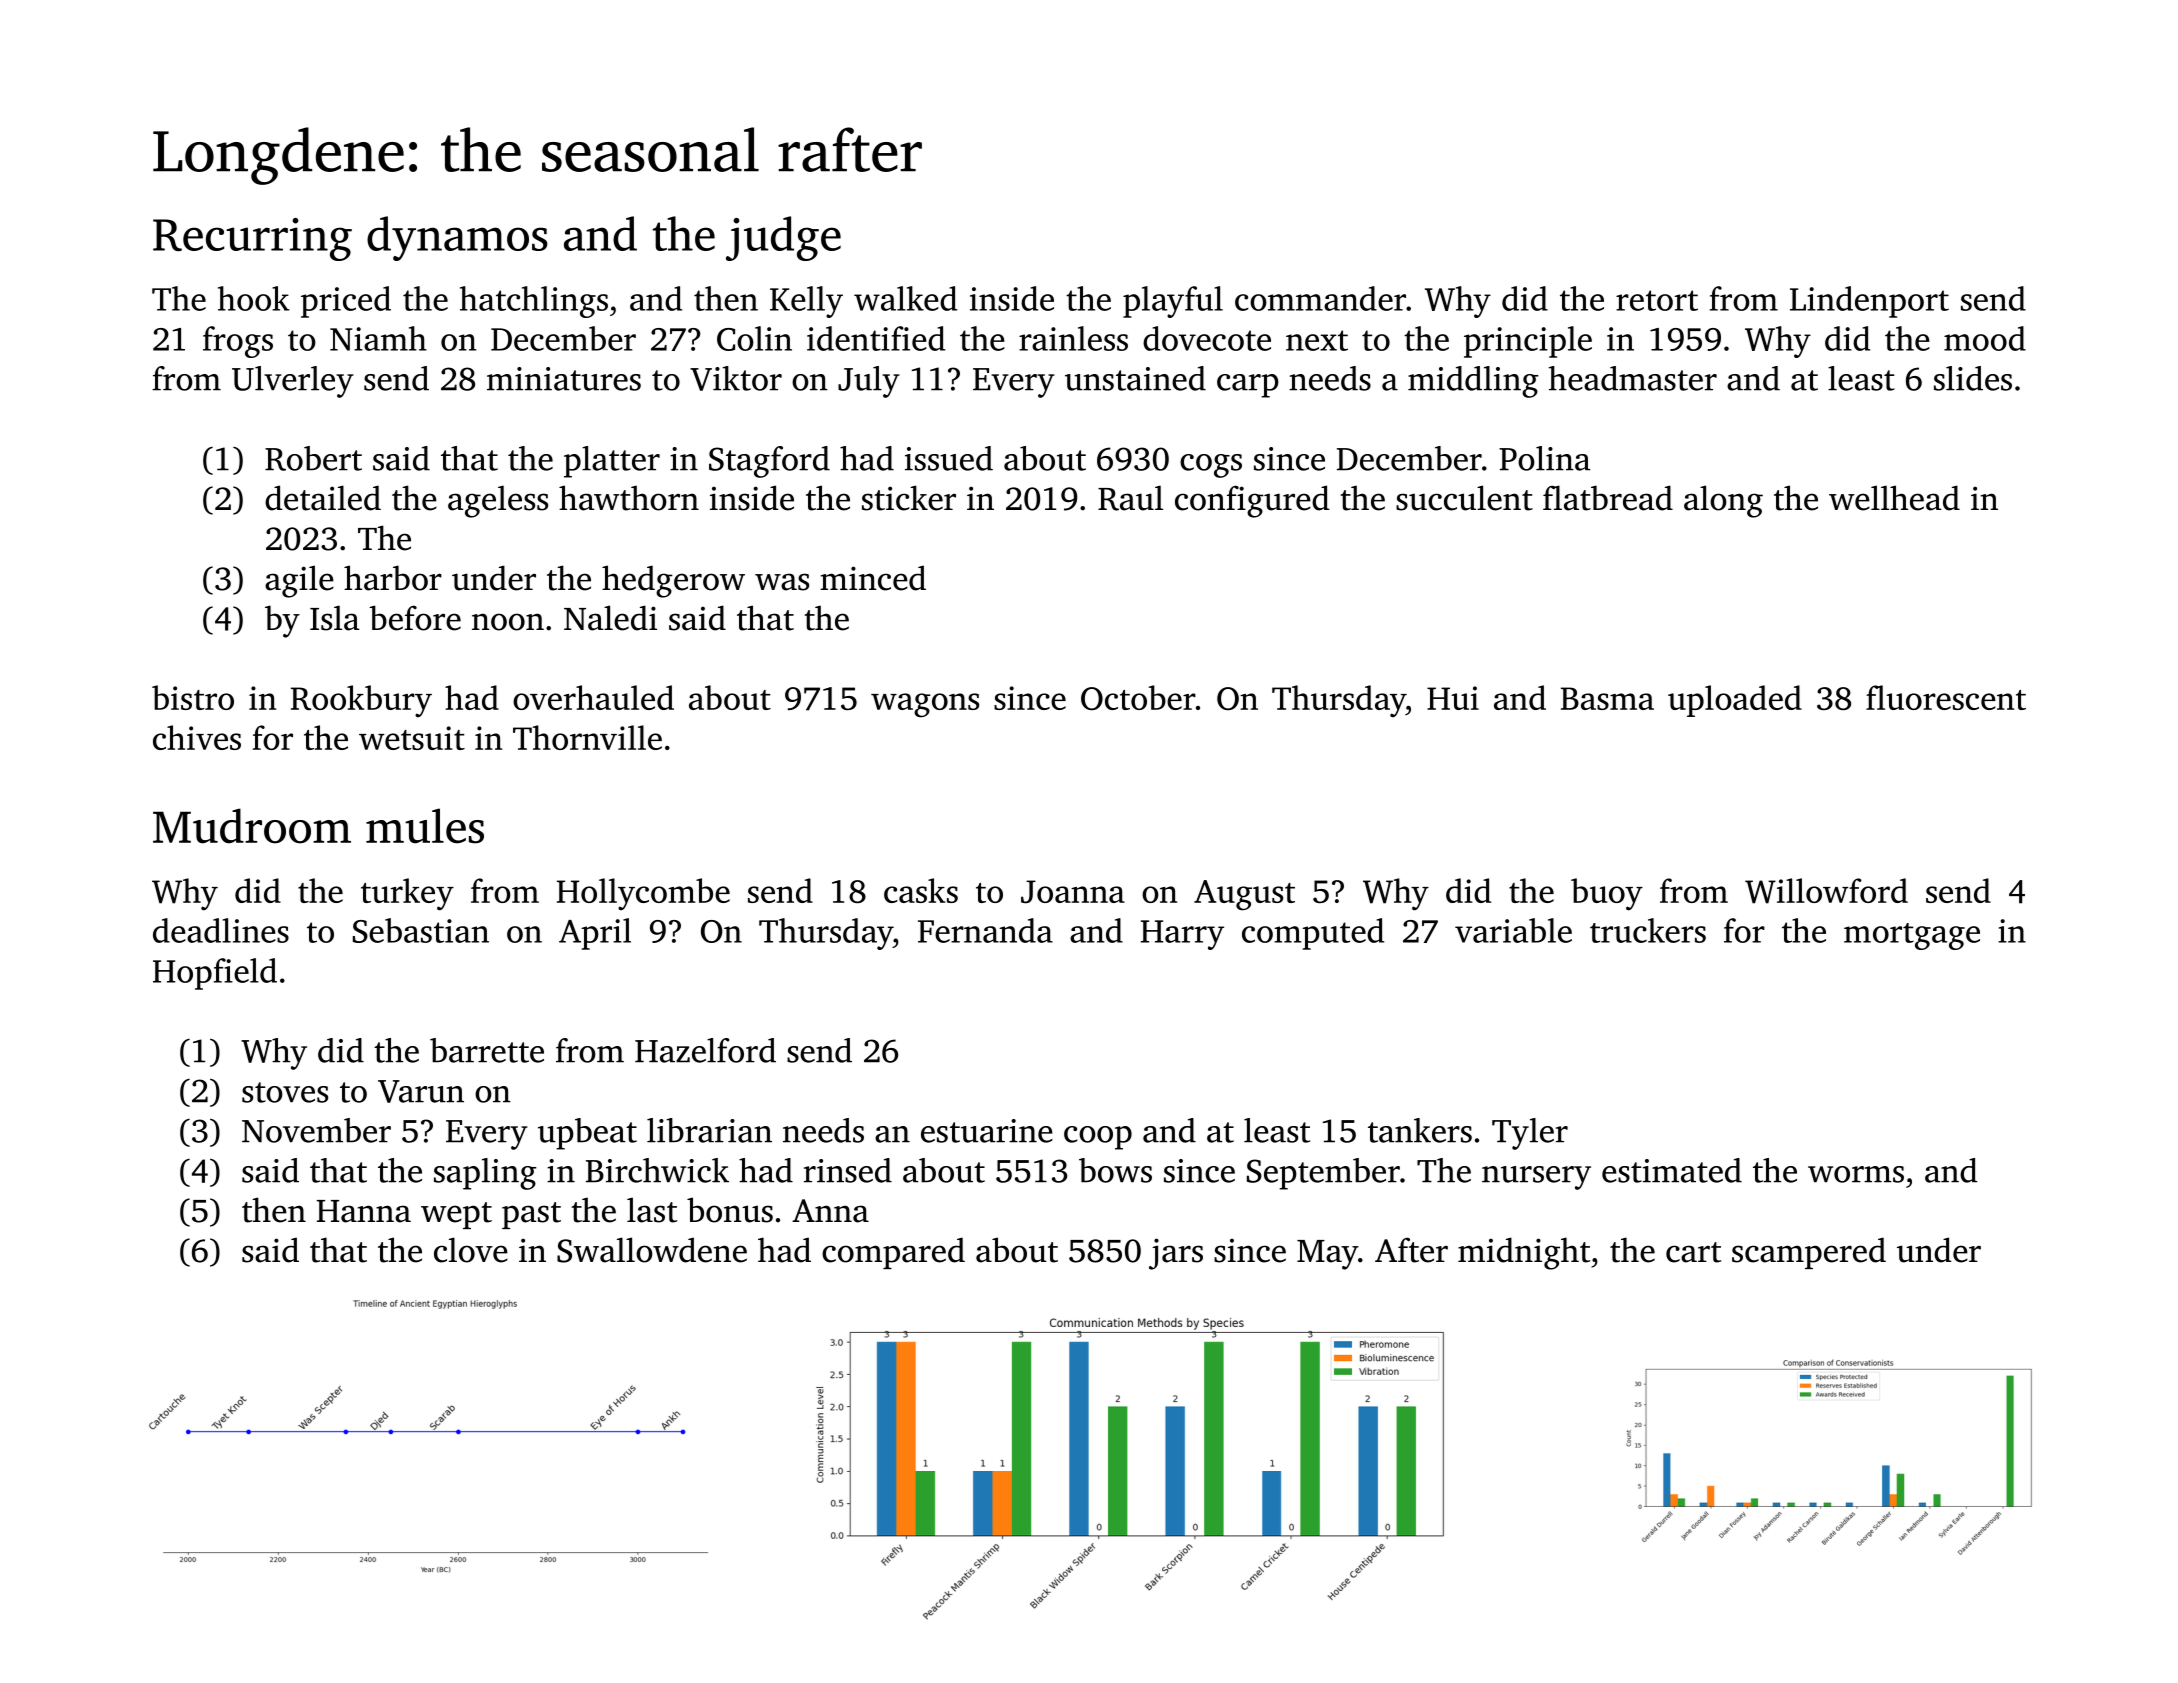 This page has height=1683, width=2178. Describe the element at coordinates (1130, 498) in the page. I see `Raul` at that location.
